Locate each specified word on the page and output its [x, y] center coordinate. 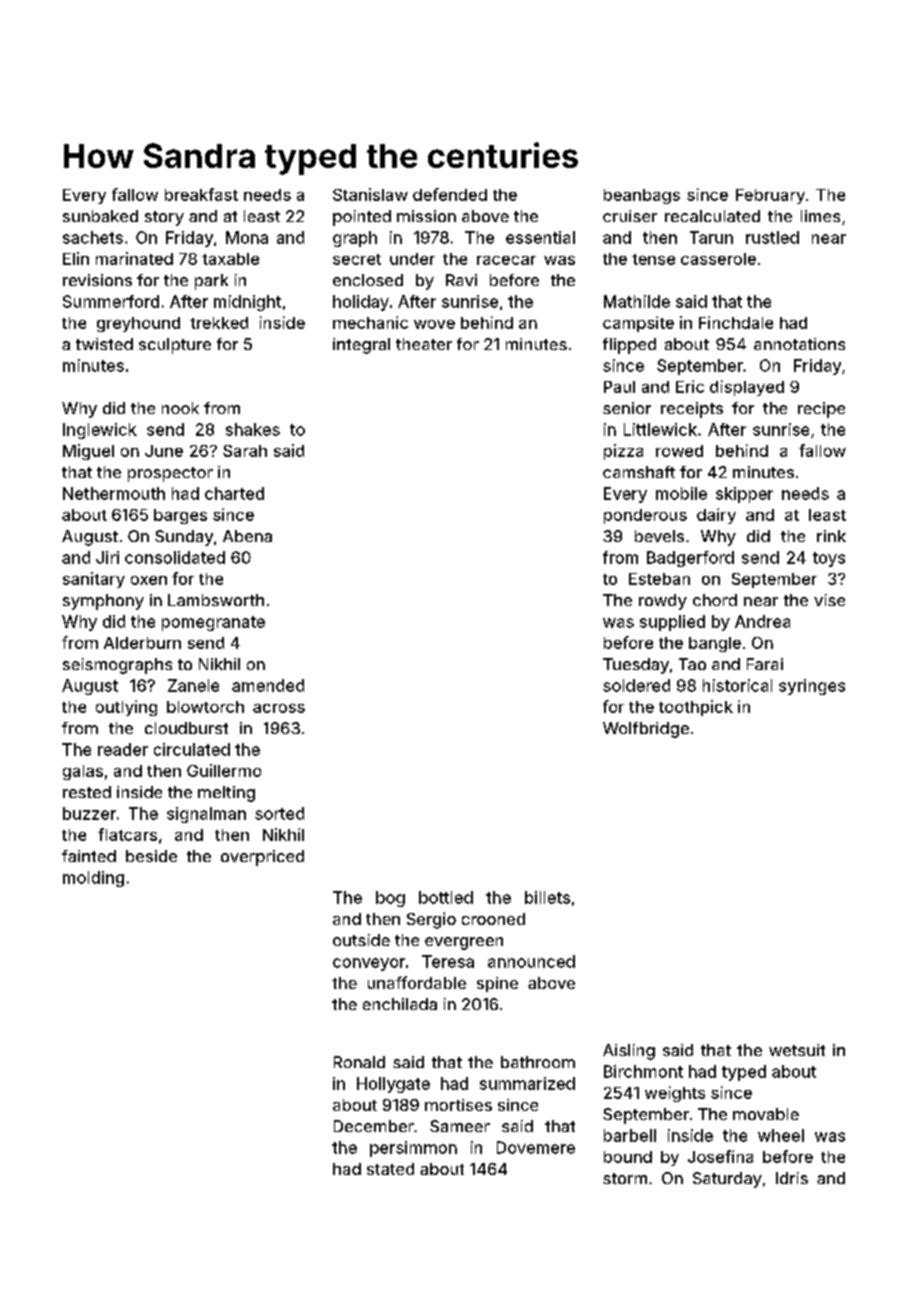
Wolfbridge [646, 730]
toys [829, 559]
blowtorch [205, 707]
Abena [247, 536]
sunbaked [100, 216]
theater [424, 344]
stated [390, 1169]
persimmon [413, 1149]
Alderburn [142, 643]
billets [547, 897]
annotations [799, 344]
